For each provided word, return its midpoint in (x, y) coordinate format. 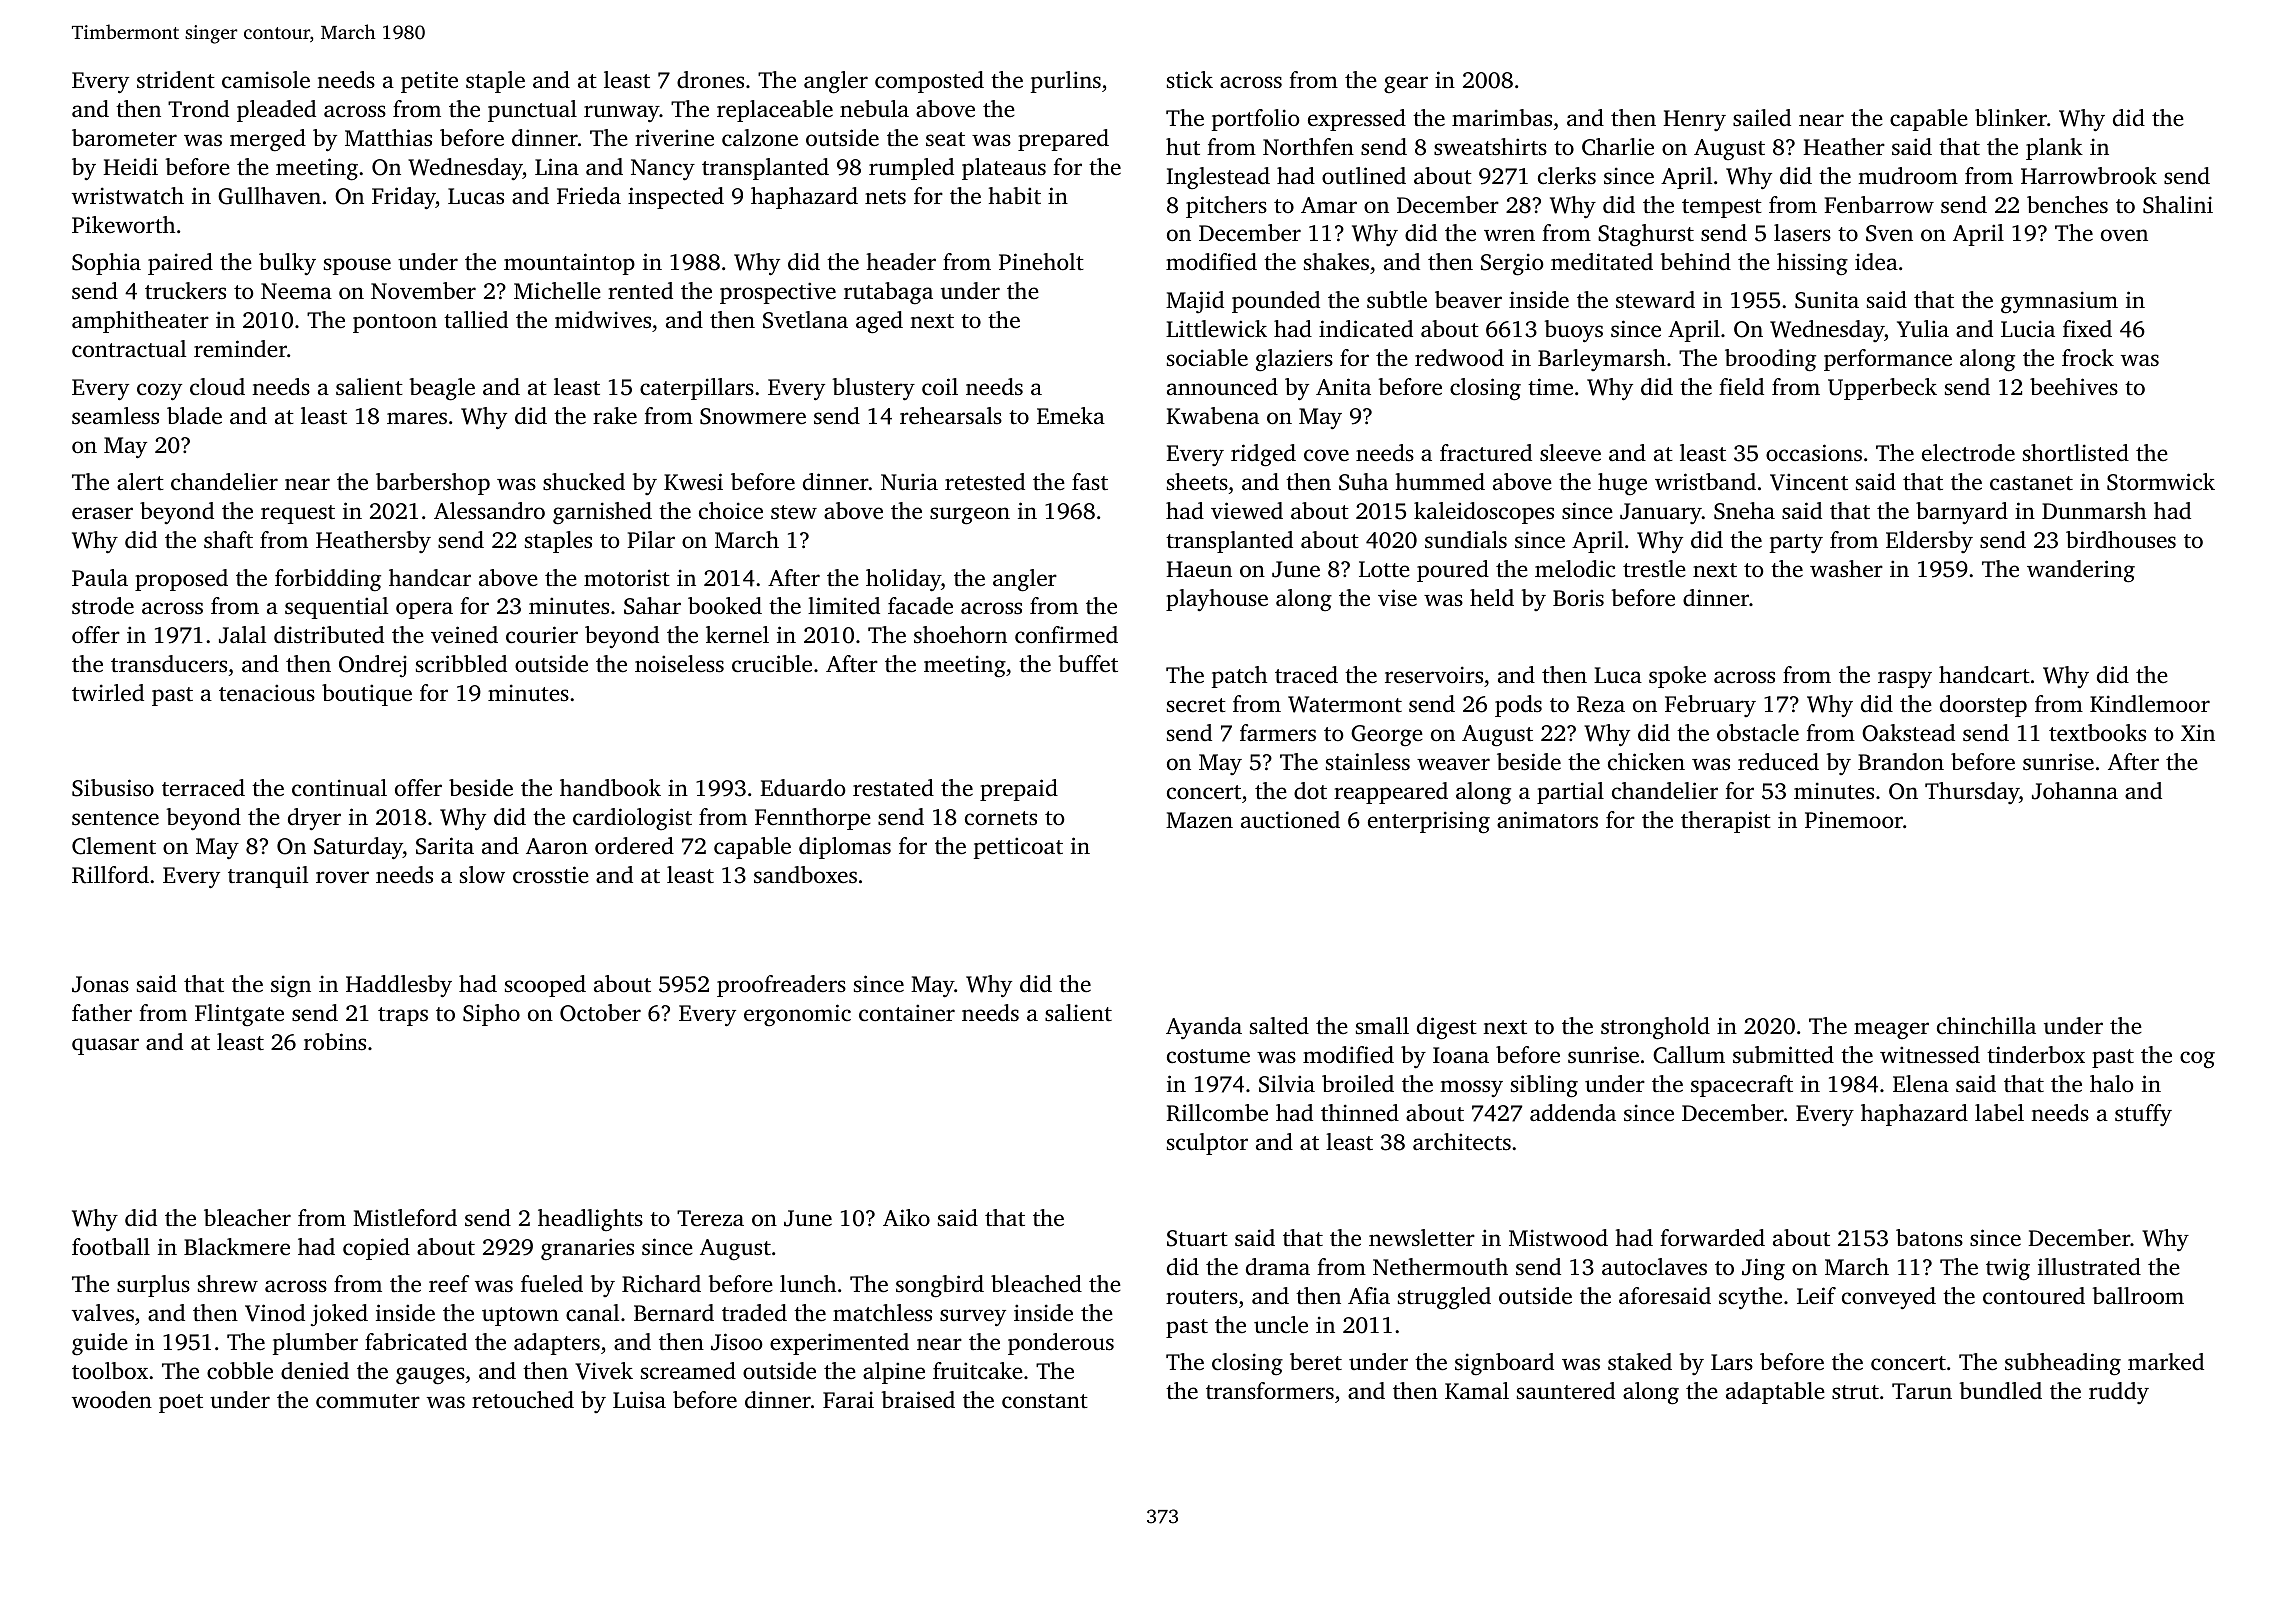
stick (1190, 79)
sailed (1762, 118)
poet (181, 1403)
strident (176, 80)
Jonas (100, 984)
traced (1306, 675)
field (1741, 386)
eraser (102, 513)
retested (985, 482)
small (1382, 1025)
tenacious (267, 693)
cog (2197, 1060)
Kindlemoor (2150, 704)
